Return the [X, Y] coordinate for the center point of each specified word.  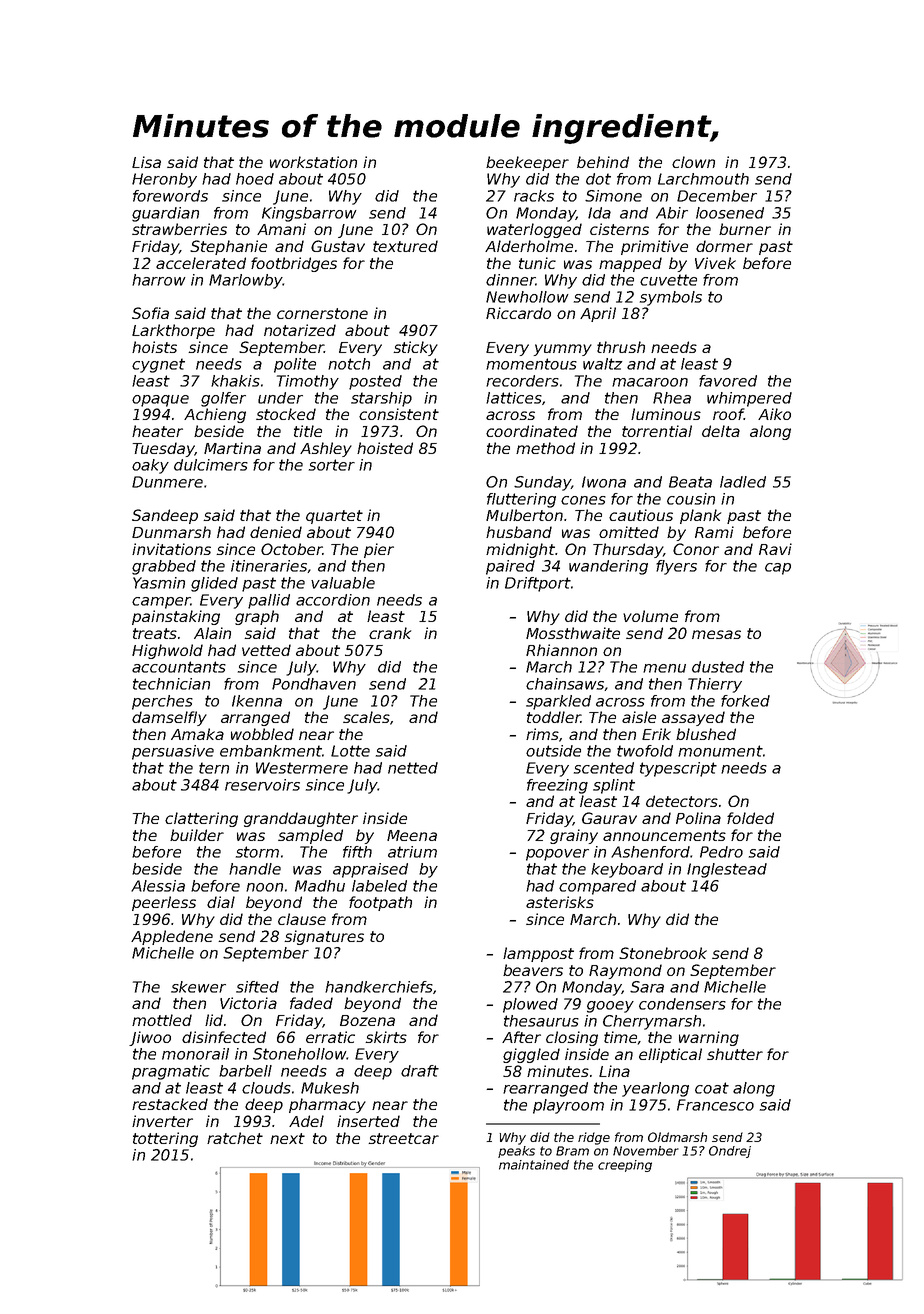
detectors [682, 801]
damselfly [169, 718]
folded [750, 818]
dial [221, 902]
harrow [159, 280]
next [287, 1138]
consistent [399, 414]
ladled [743, 482]
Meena [412, 835]
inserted [368, 1121]
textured [405, 246]
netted [413, 768]
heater [157, 431]
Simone [613, 196]
